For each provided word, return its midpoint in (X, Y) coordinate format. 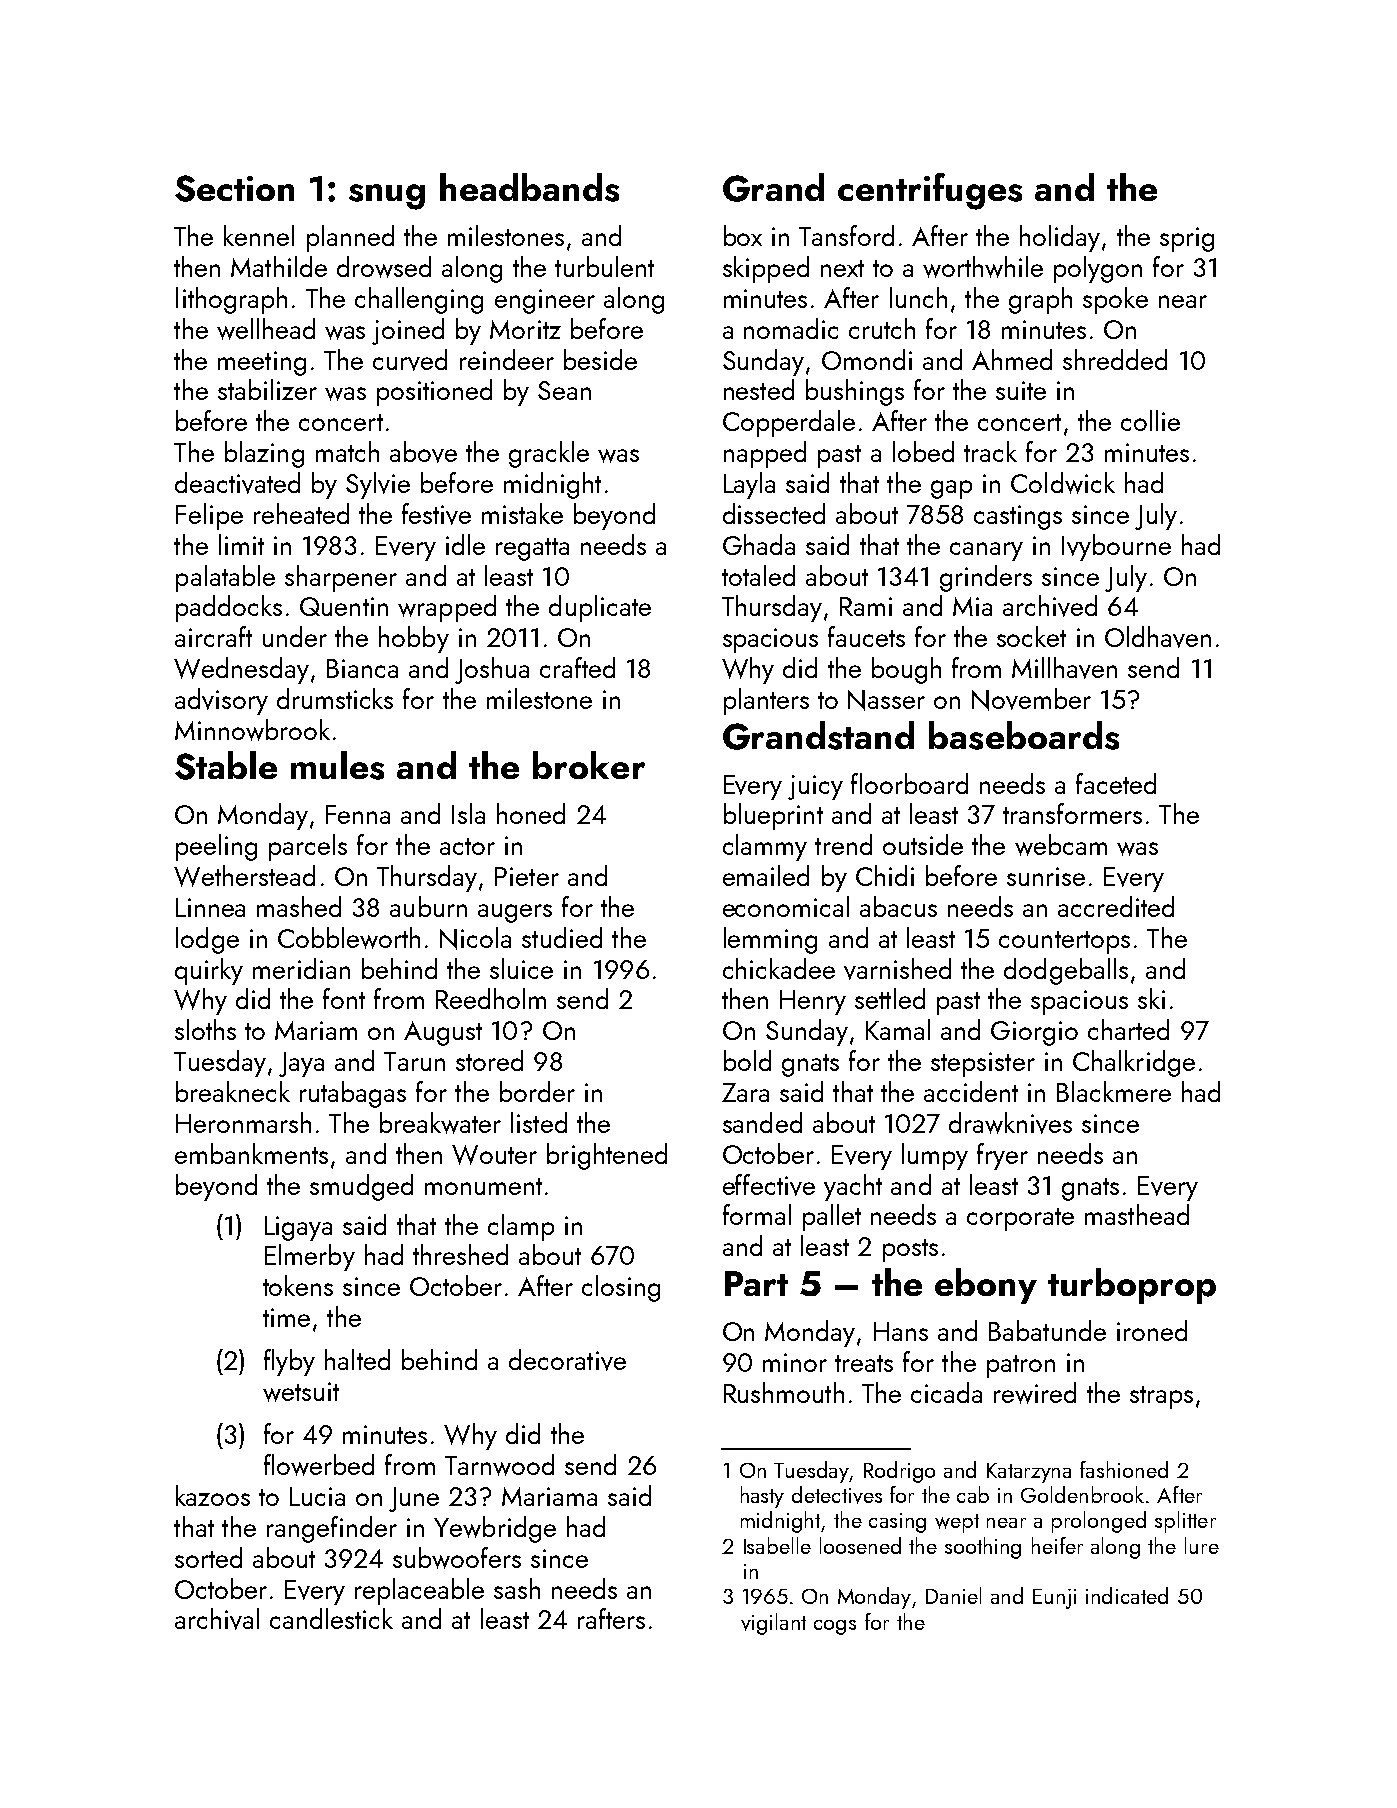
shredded (1115, 359)
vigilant (773, 1624)
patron (1021, 1366)
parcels (308, 847)
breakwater (440, 1123)
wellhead (266, 329)
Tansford (846, 235)
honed (531, 813)
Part (756, 1283)
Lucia (317, 1496)
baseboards (1024, 735)
